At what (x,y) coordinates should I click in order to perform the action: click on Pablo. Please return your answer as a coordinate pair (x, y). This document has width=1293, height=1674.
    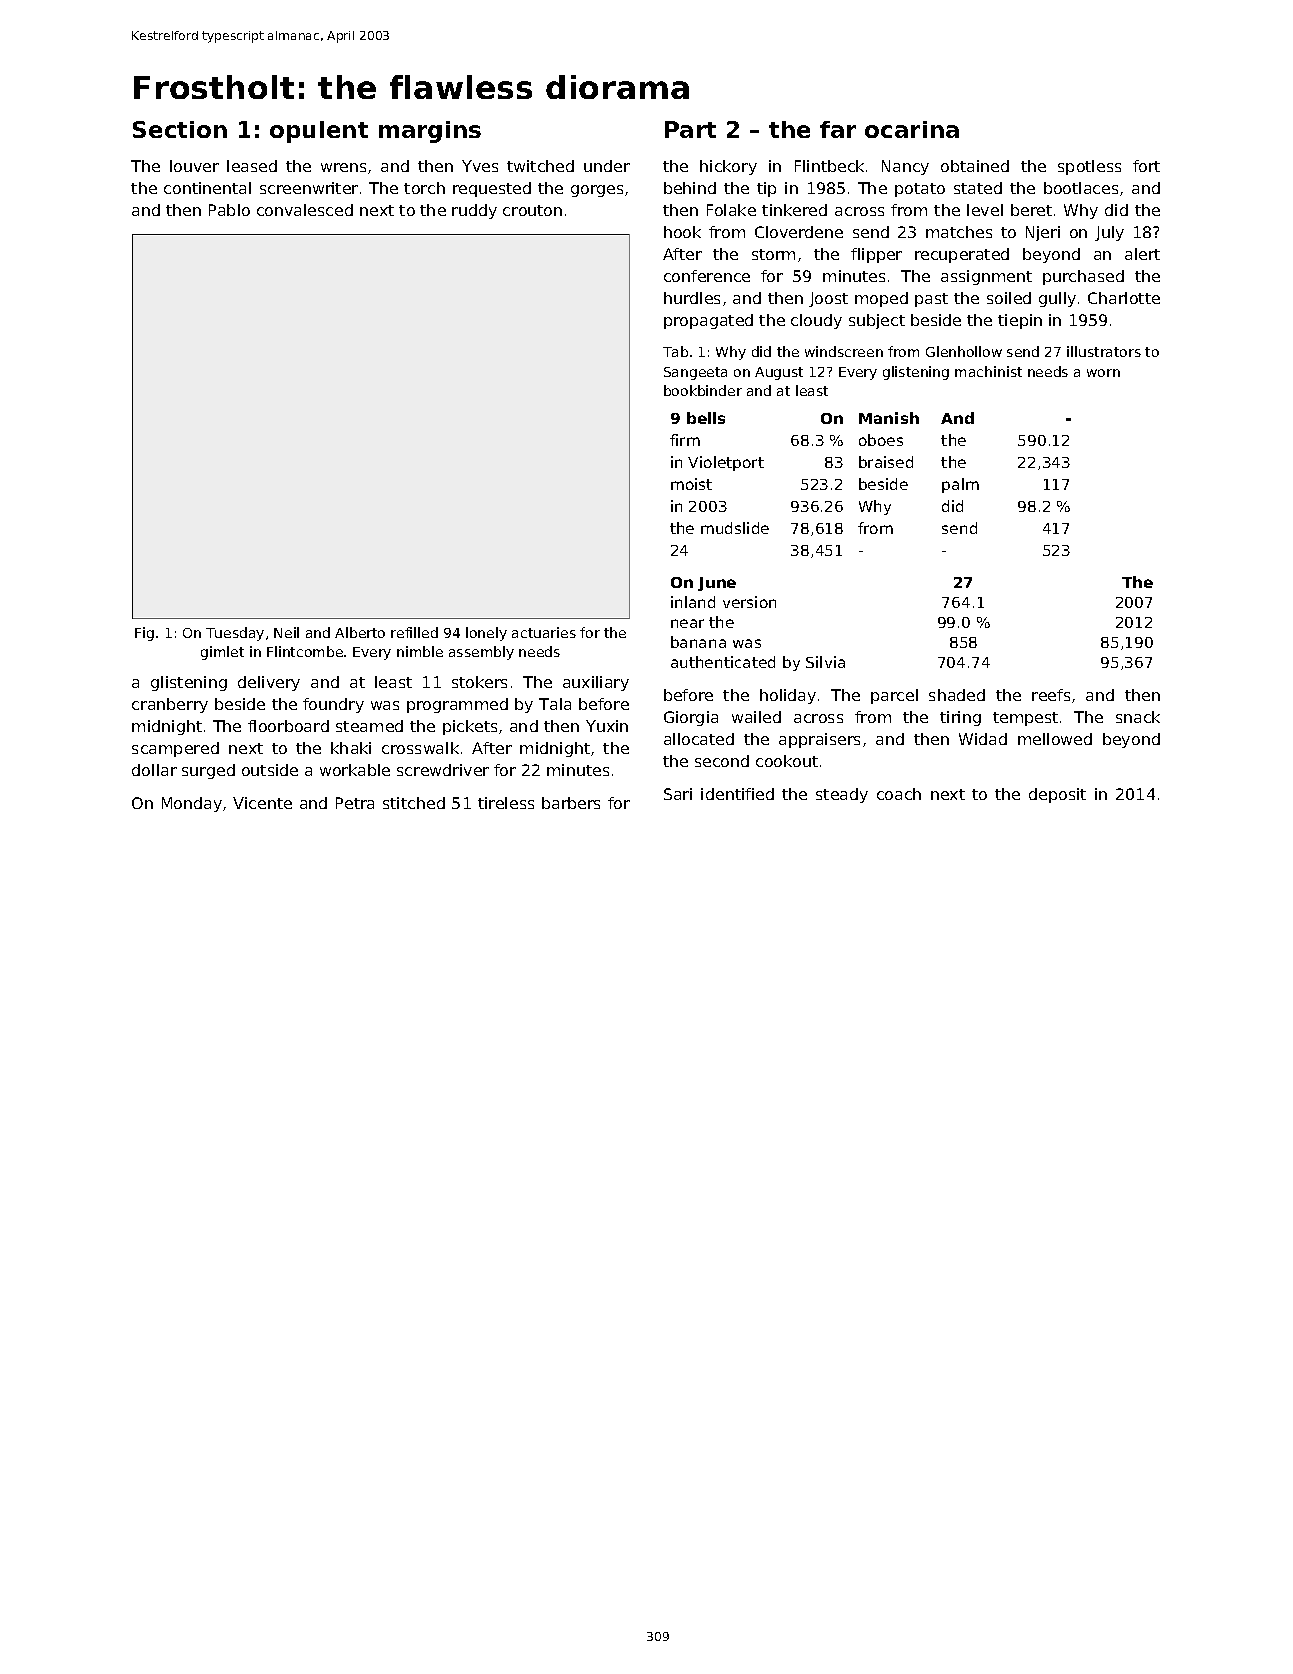
    Looking at the image, I should click on (229, 210).
